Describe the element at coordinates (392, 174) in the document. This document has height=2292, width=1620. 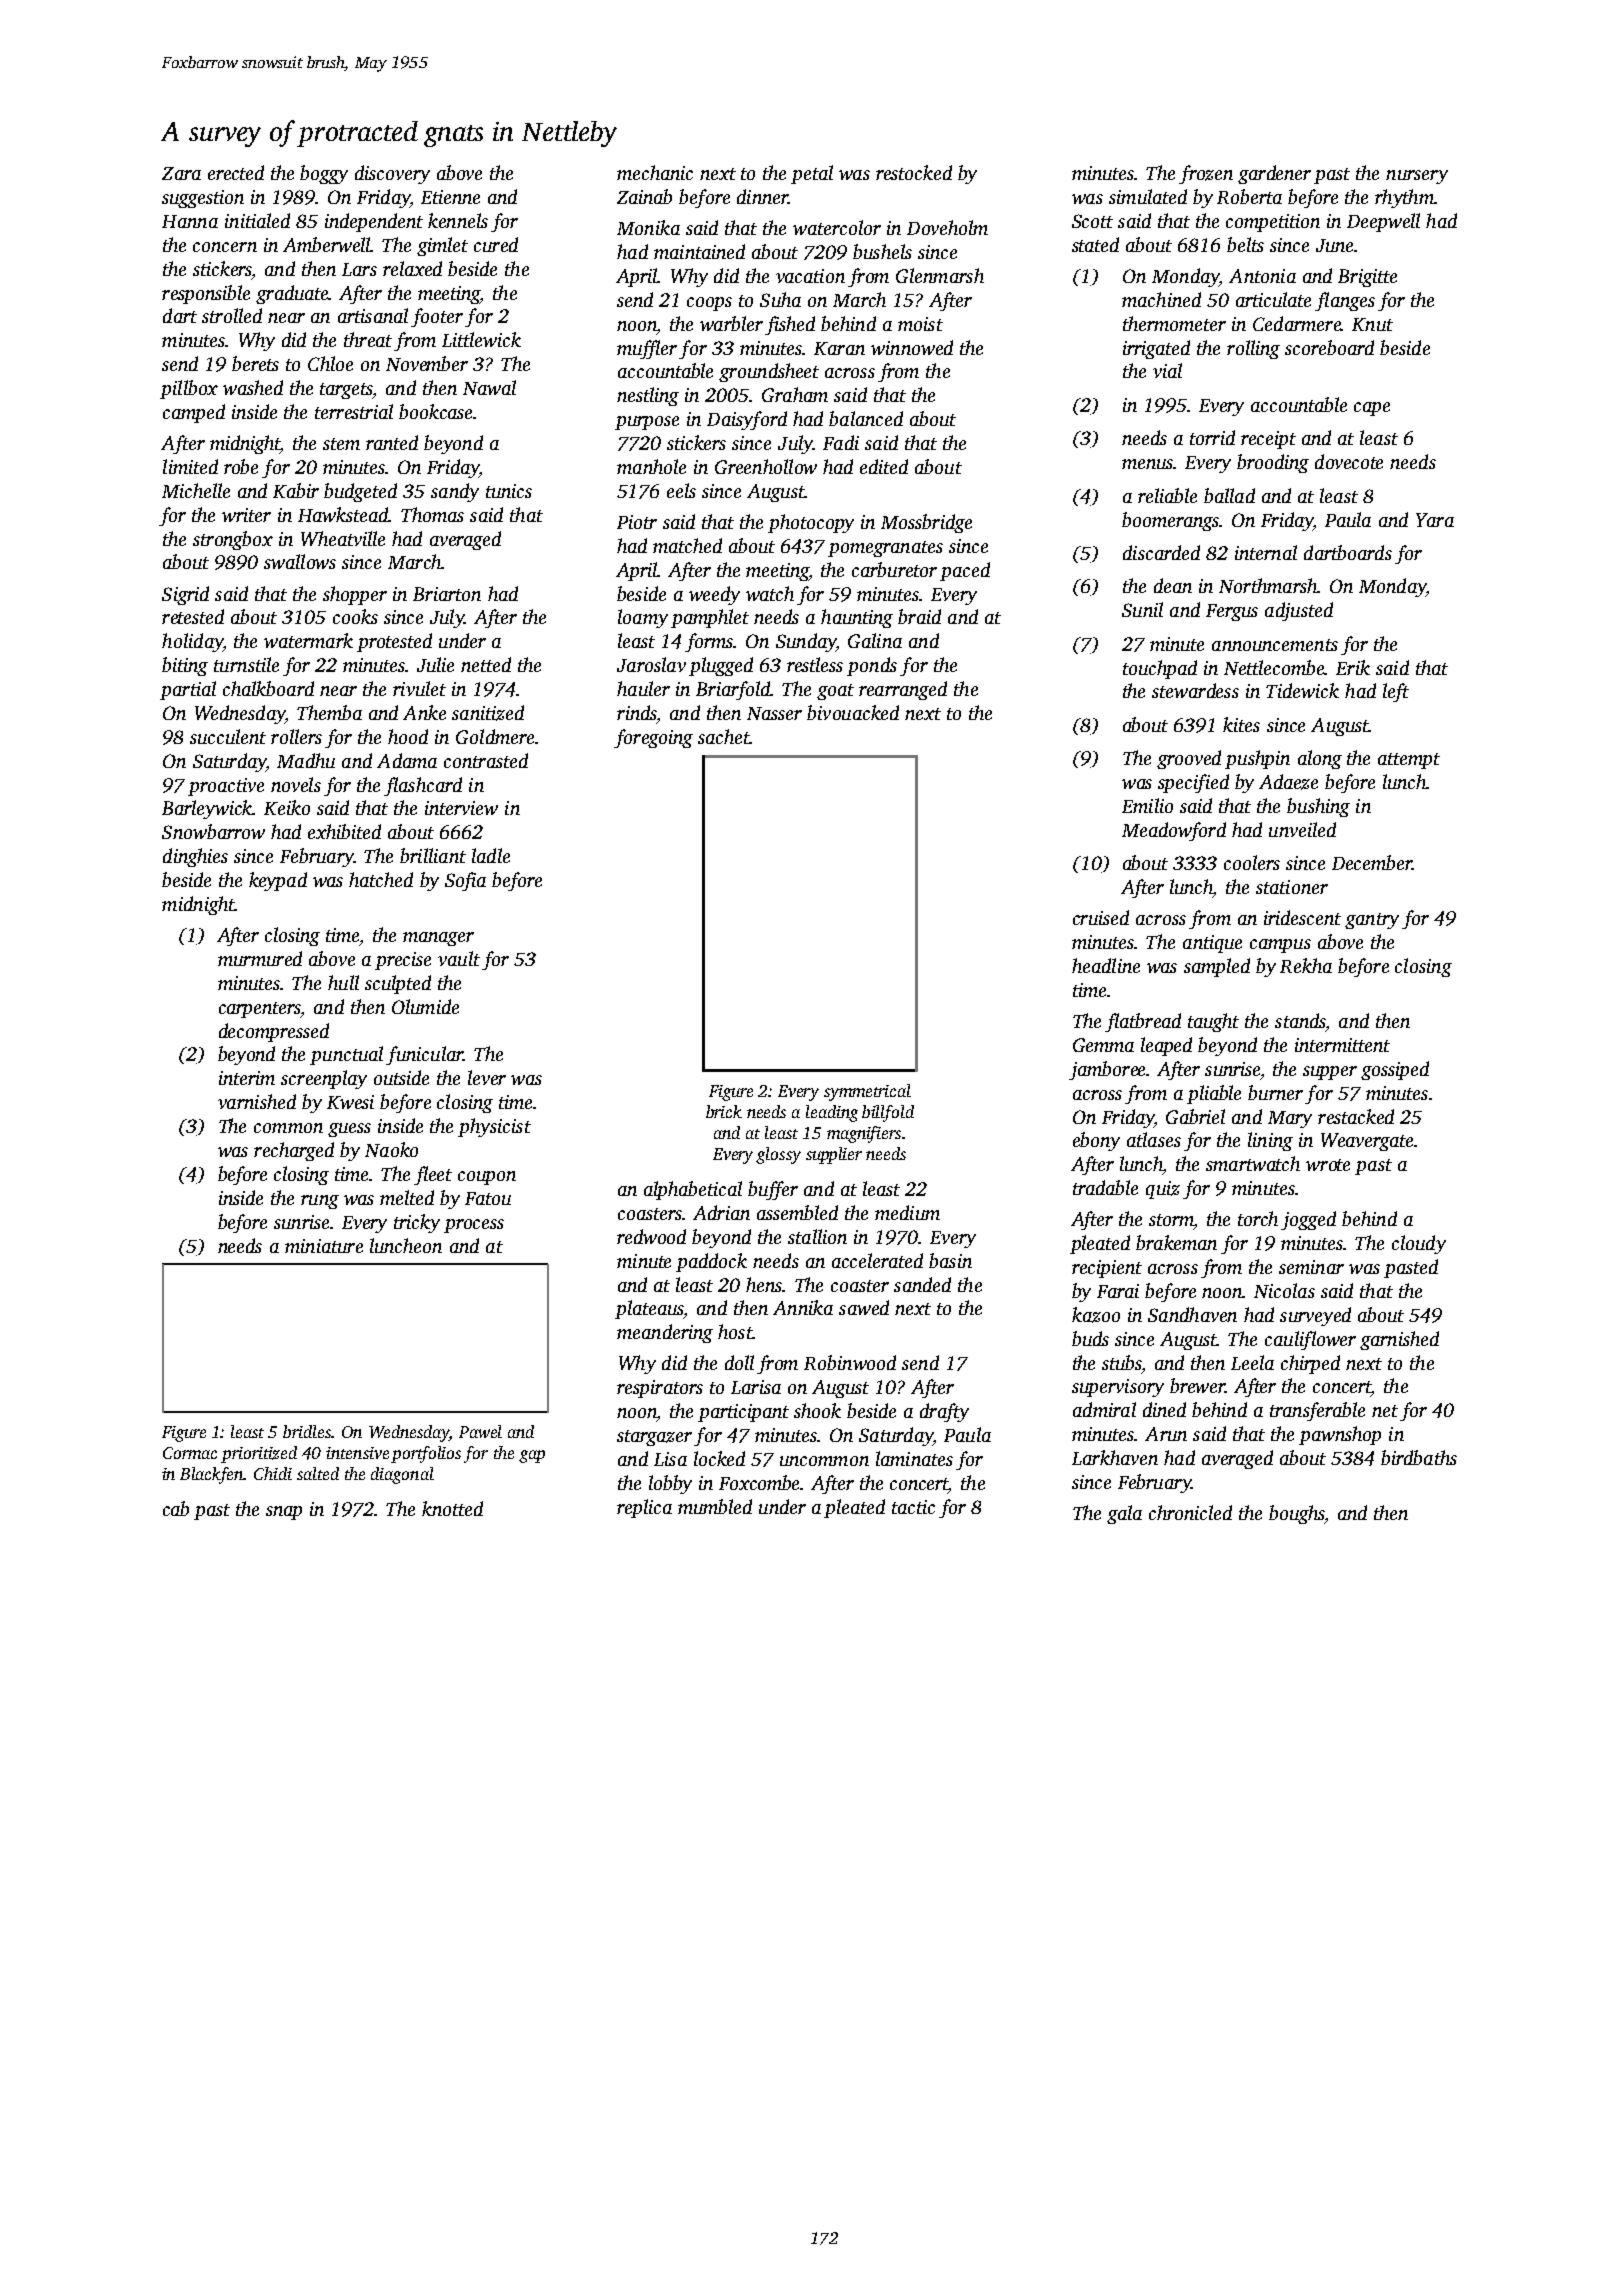
I see `discovery` at that location.
